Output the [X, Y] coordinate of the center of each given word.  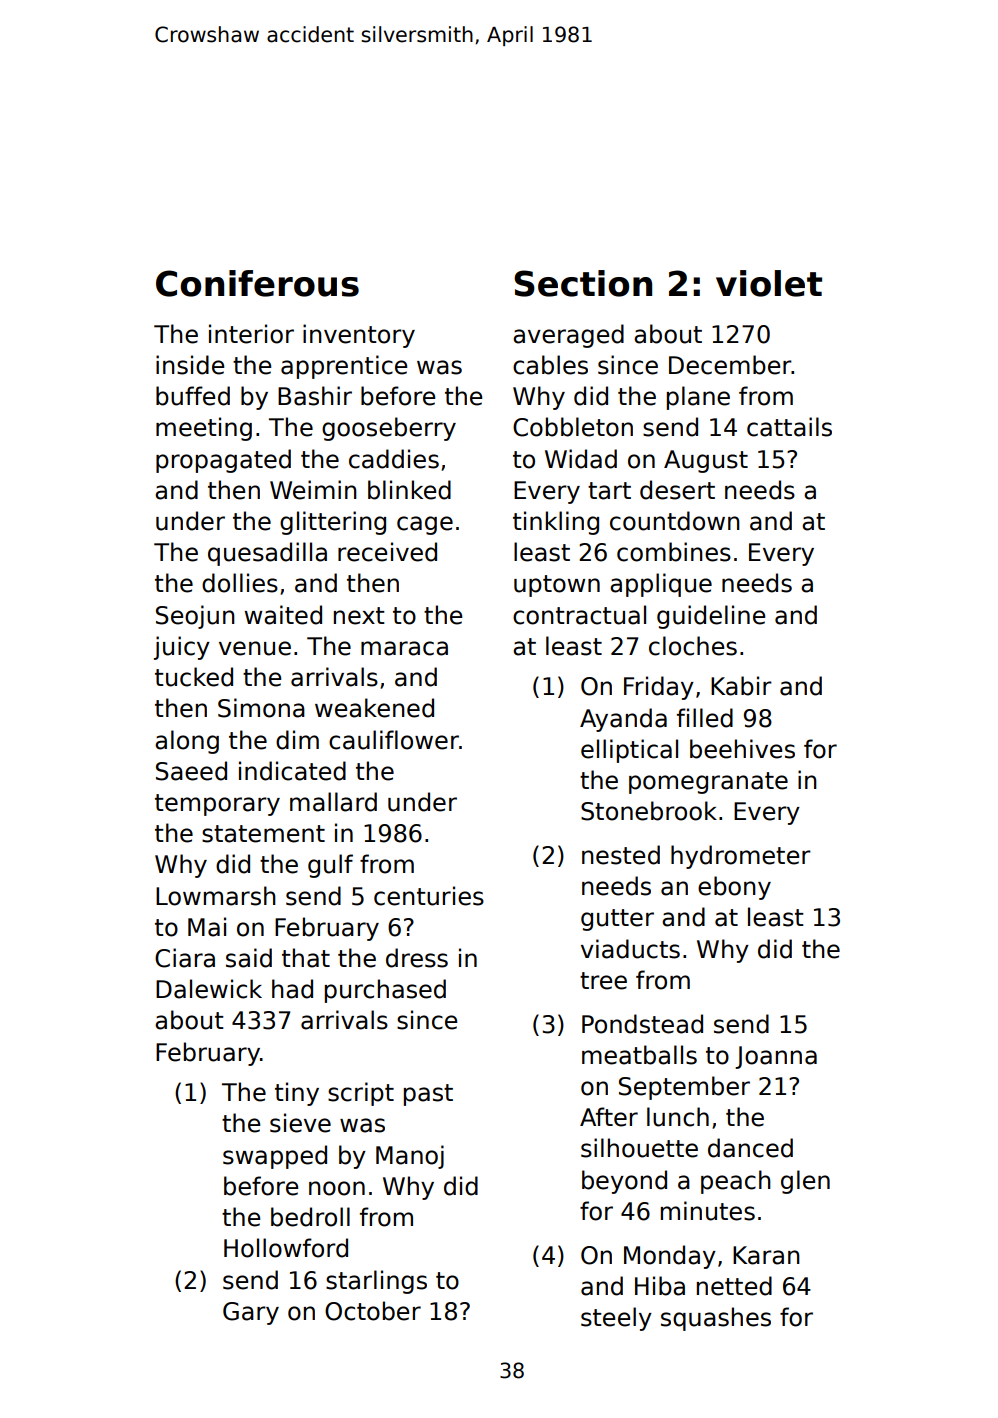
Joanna [776, 1057]
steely [616, 1319]
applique [661, 585]
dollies [240, 583]
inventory [359, 336]
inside [190, 365]
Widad [581, 459]
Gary [251, 1313]
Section [583, 283]
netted [734, 1286]
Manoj [410, 1157]
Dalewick [209, 989]
